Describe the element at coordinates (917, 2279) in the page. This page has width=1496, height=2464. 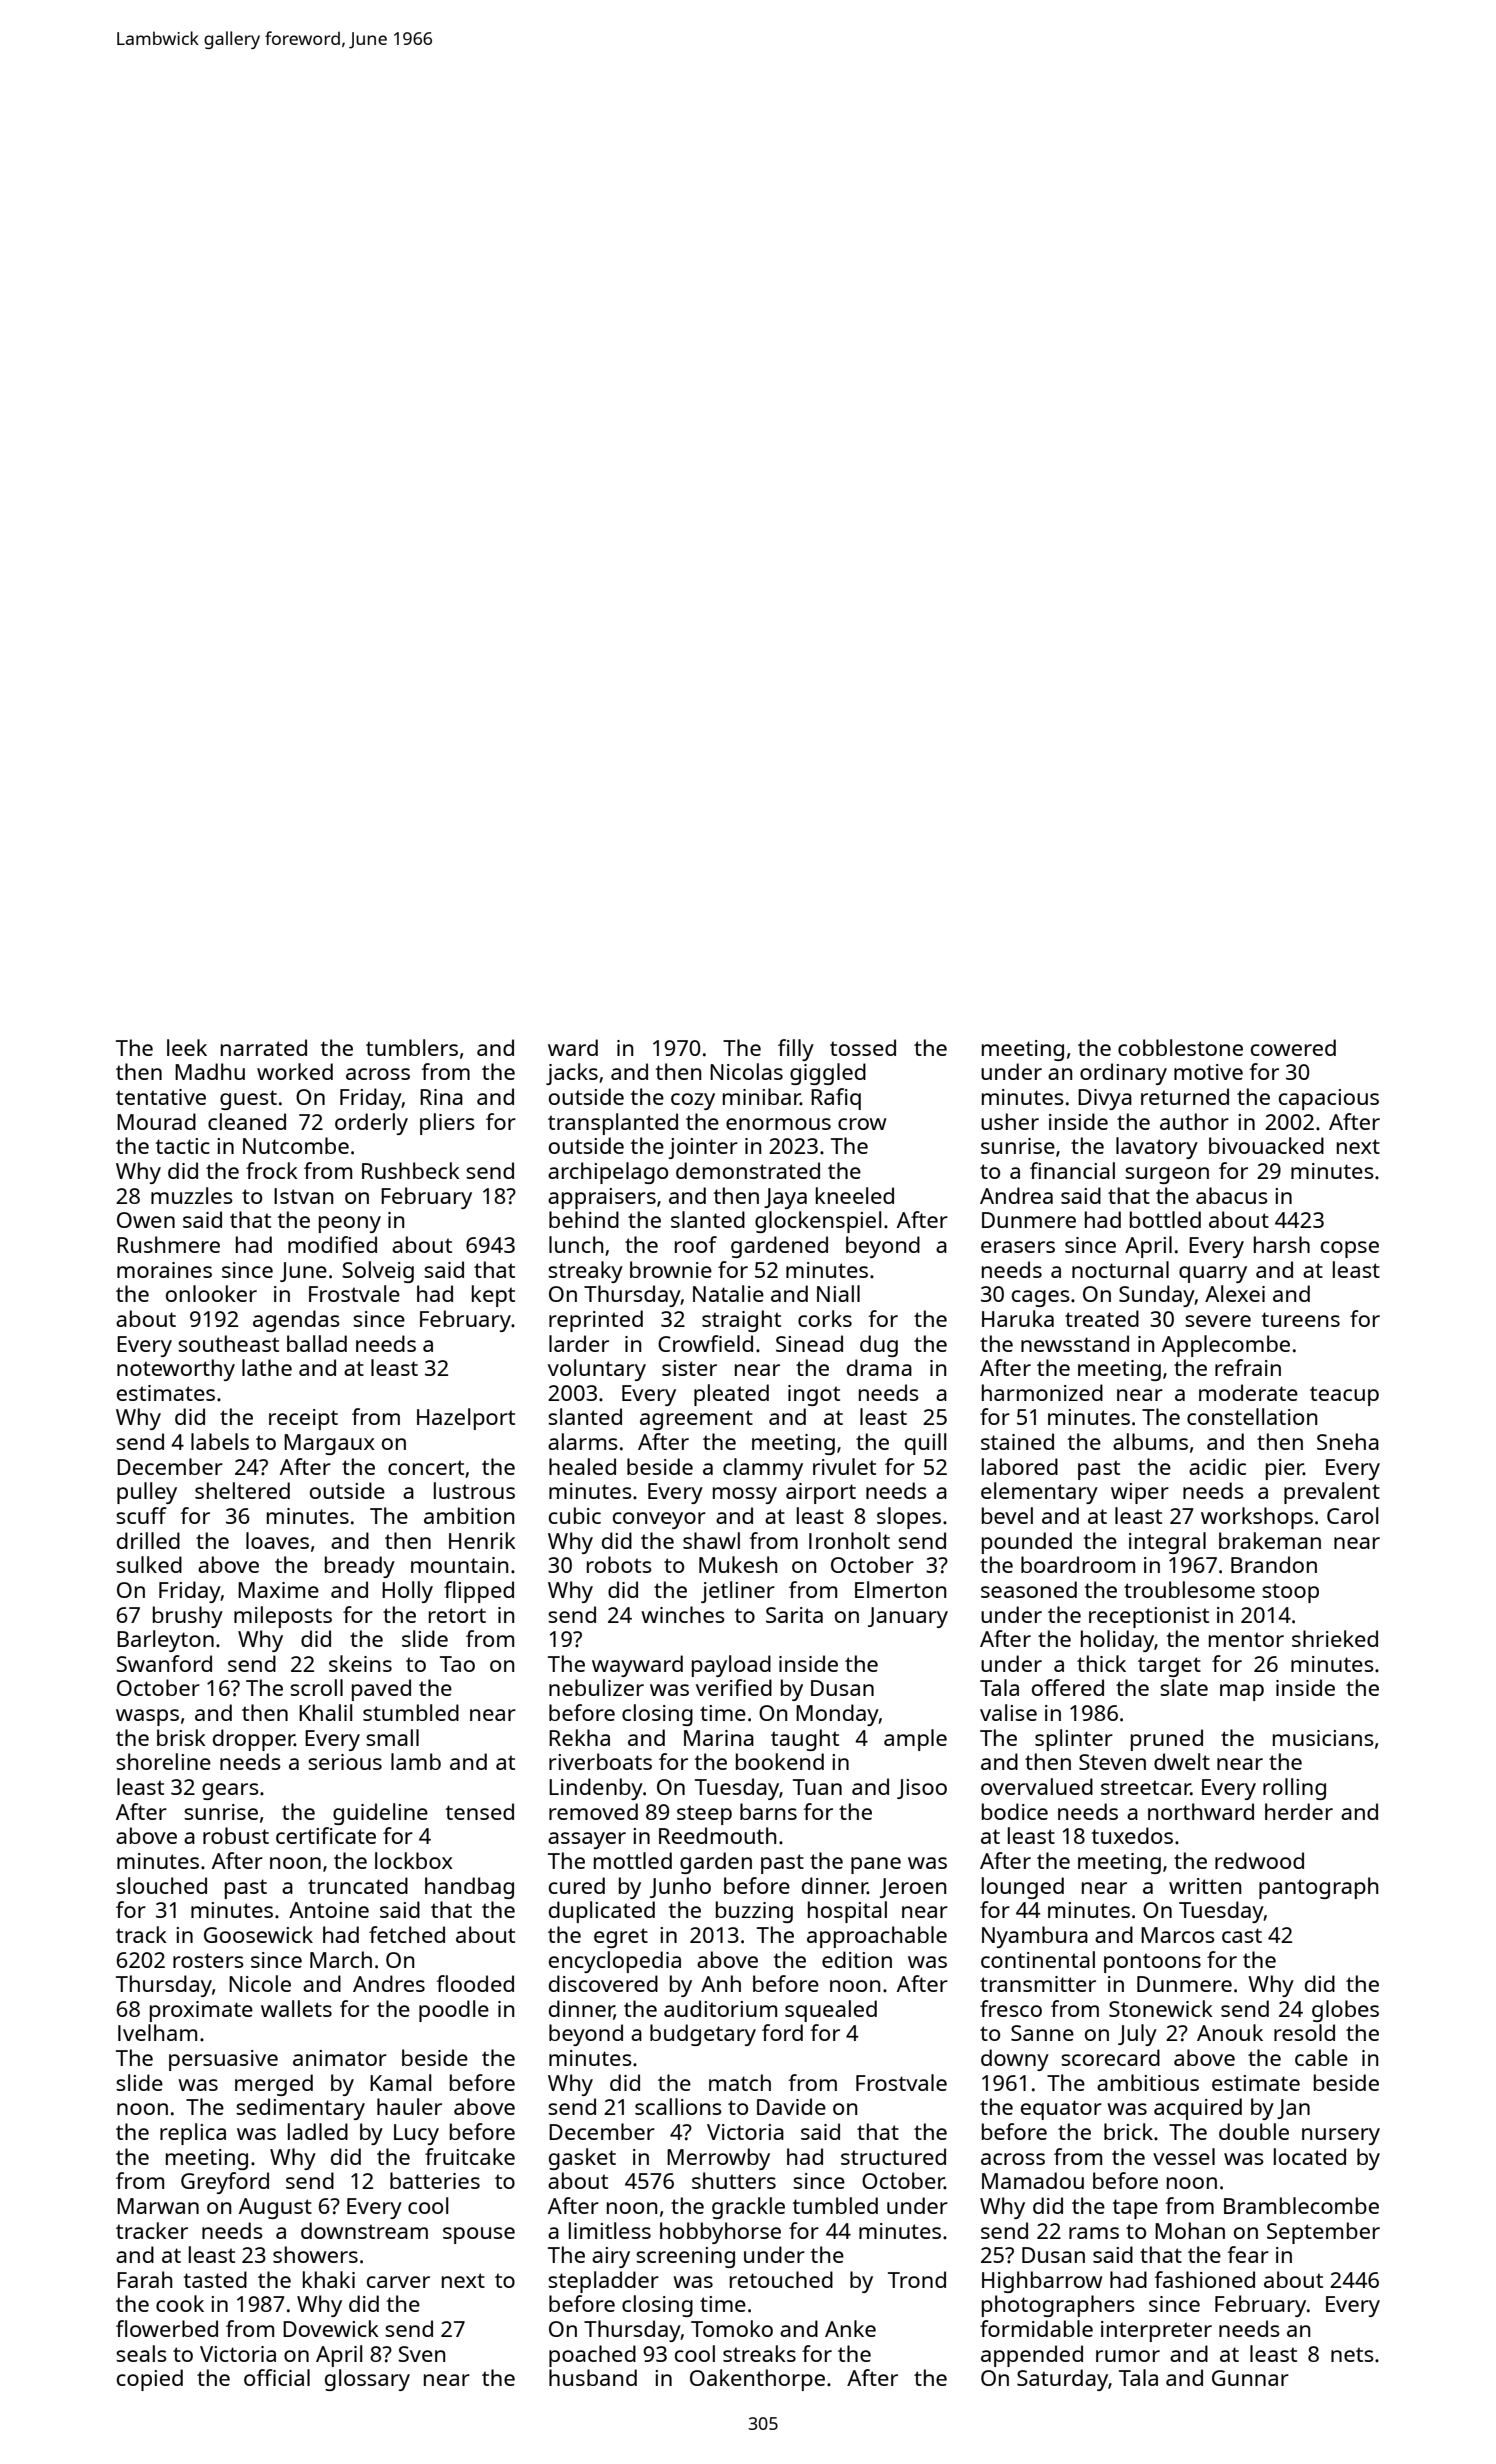
I see `Trond` at that location.
